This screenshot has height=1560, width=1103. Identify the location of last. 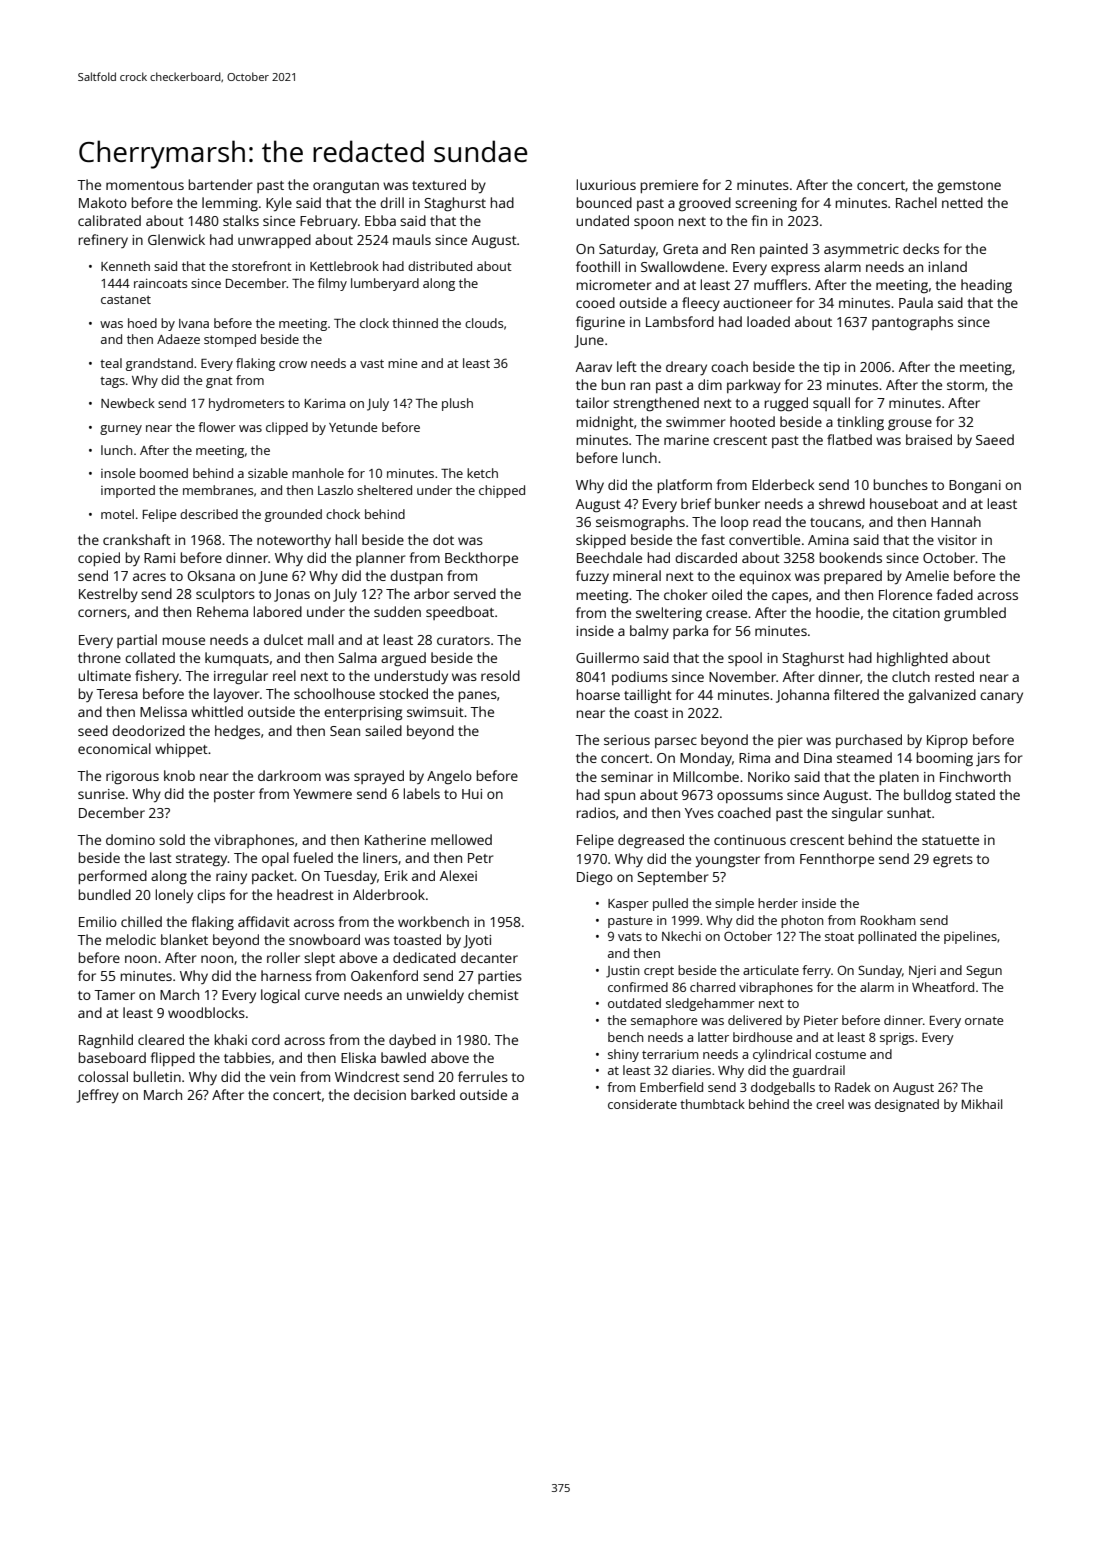
(161, 857).
